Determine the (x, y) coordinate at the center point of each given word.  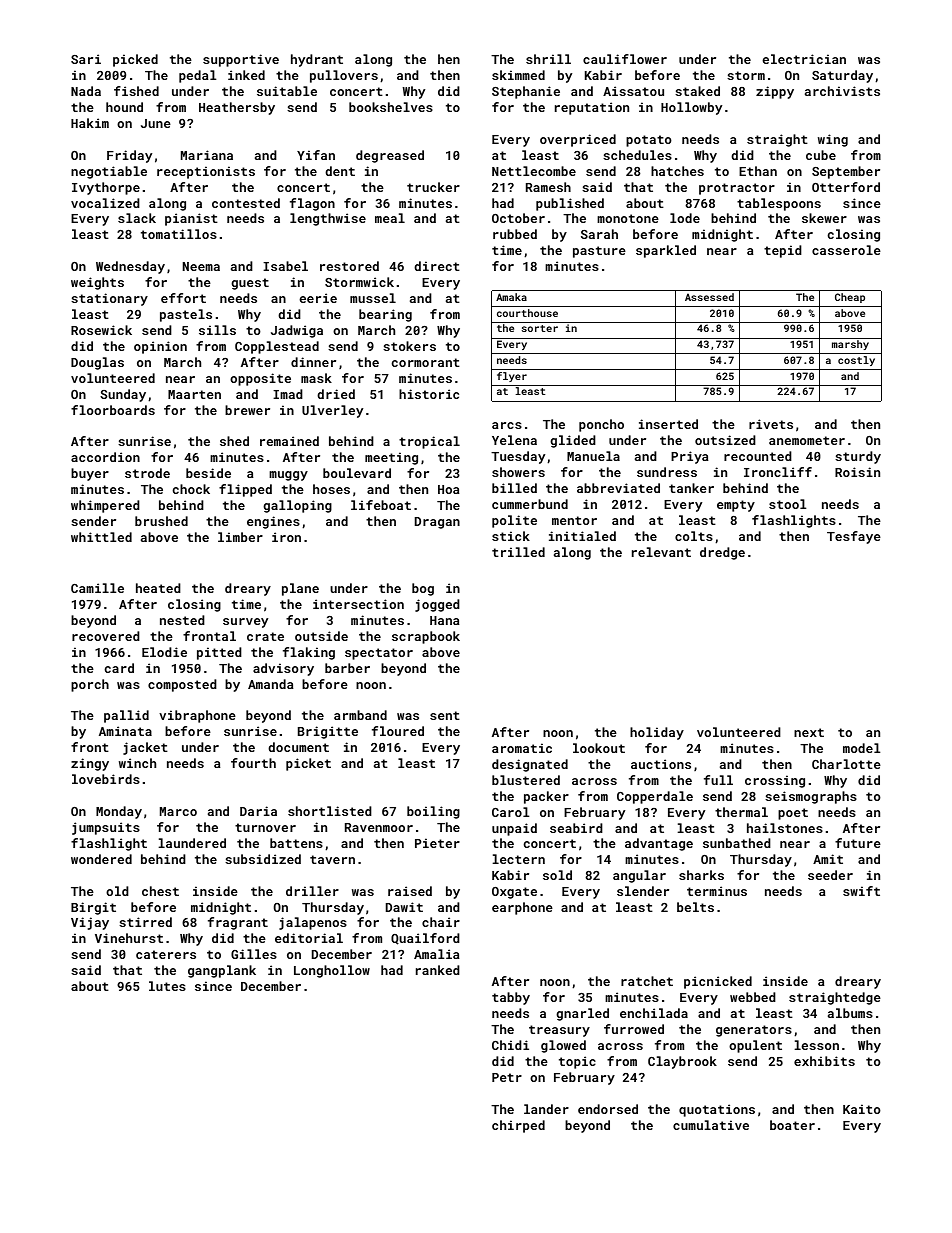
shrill (548, 59)
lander (546, 1109)
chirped (518, 1126)
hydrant (317, 60)
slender (643, 891)
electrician (804, 59)
